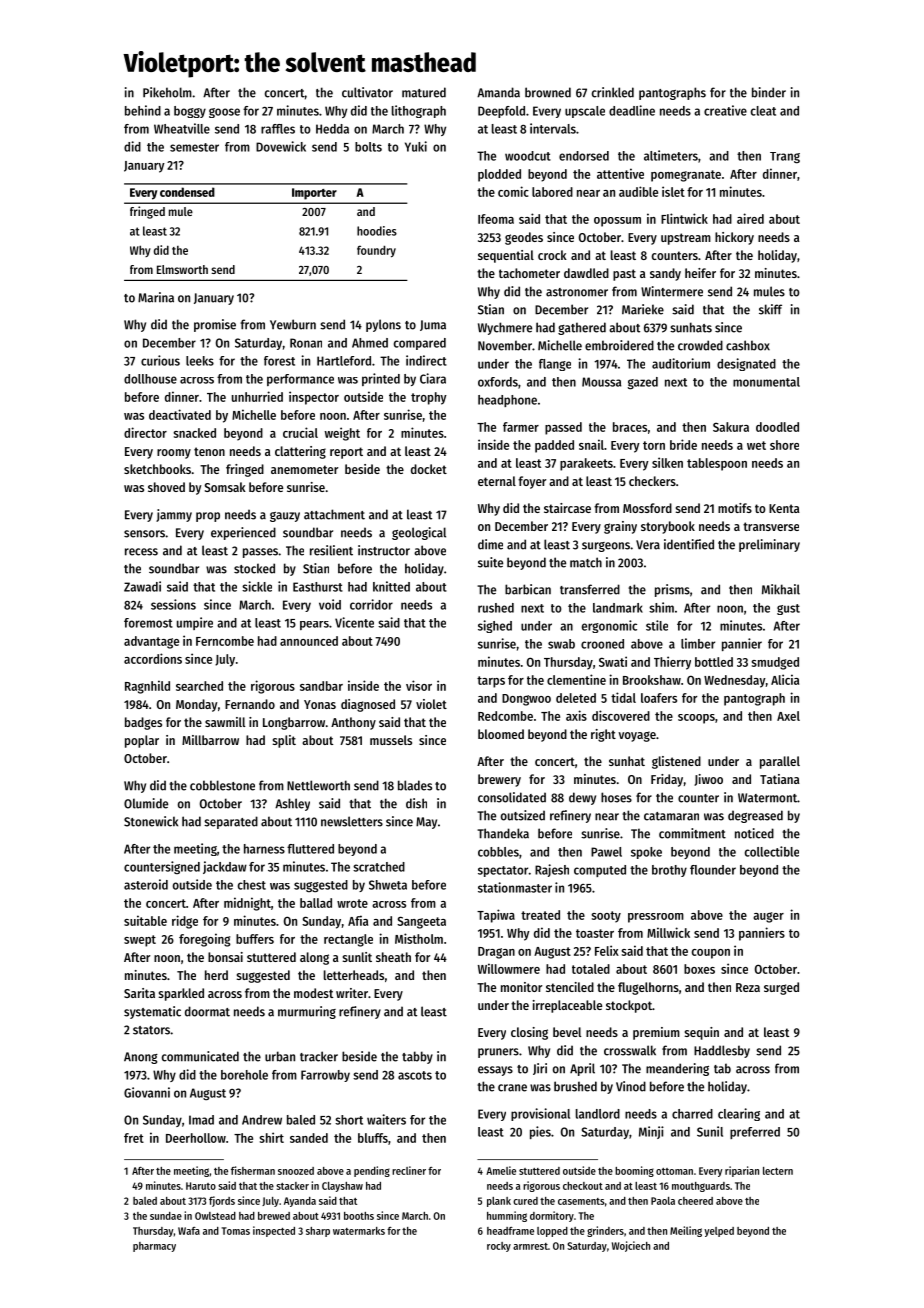  I want to click on November, so click(505, 345).
